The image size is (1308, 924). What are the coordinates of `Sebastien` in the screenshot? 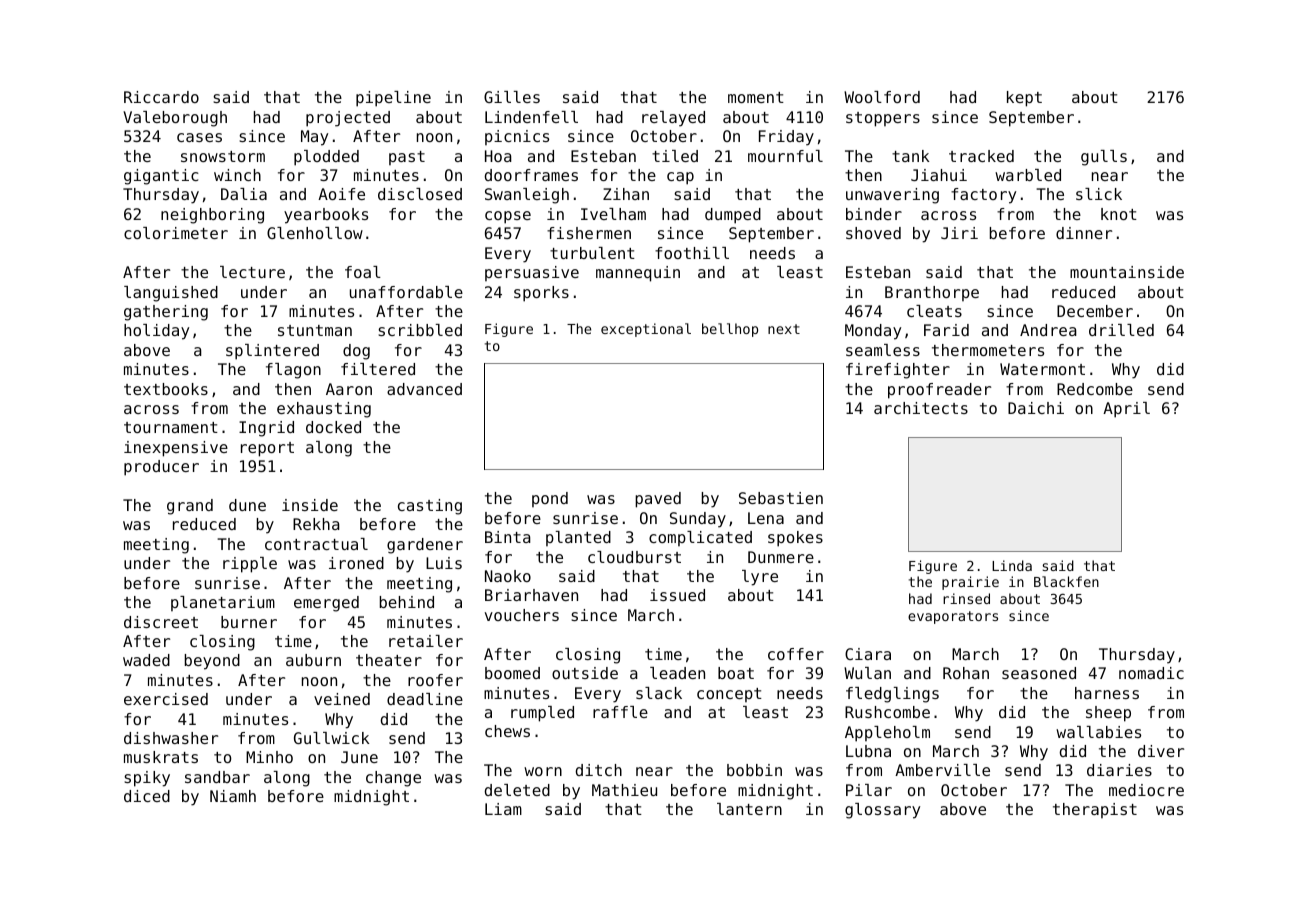 It's located at (781, 498).
